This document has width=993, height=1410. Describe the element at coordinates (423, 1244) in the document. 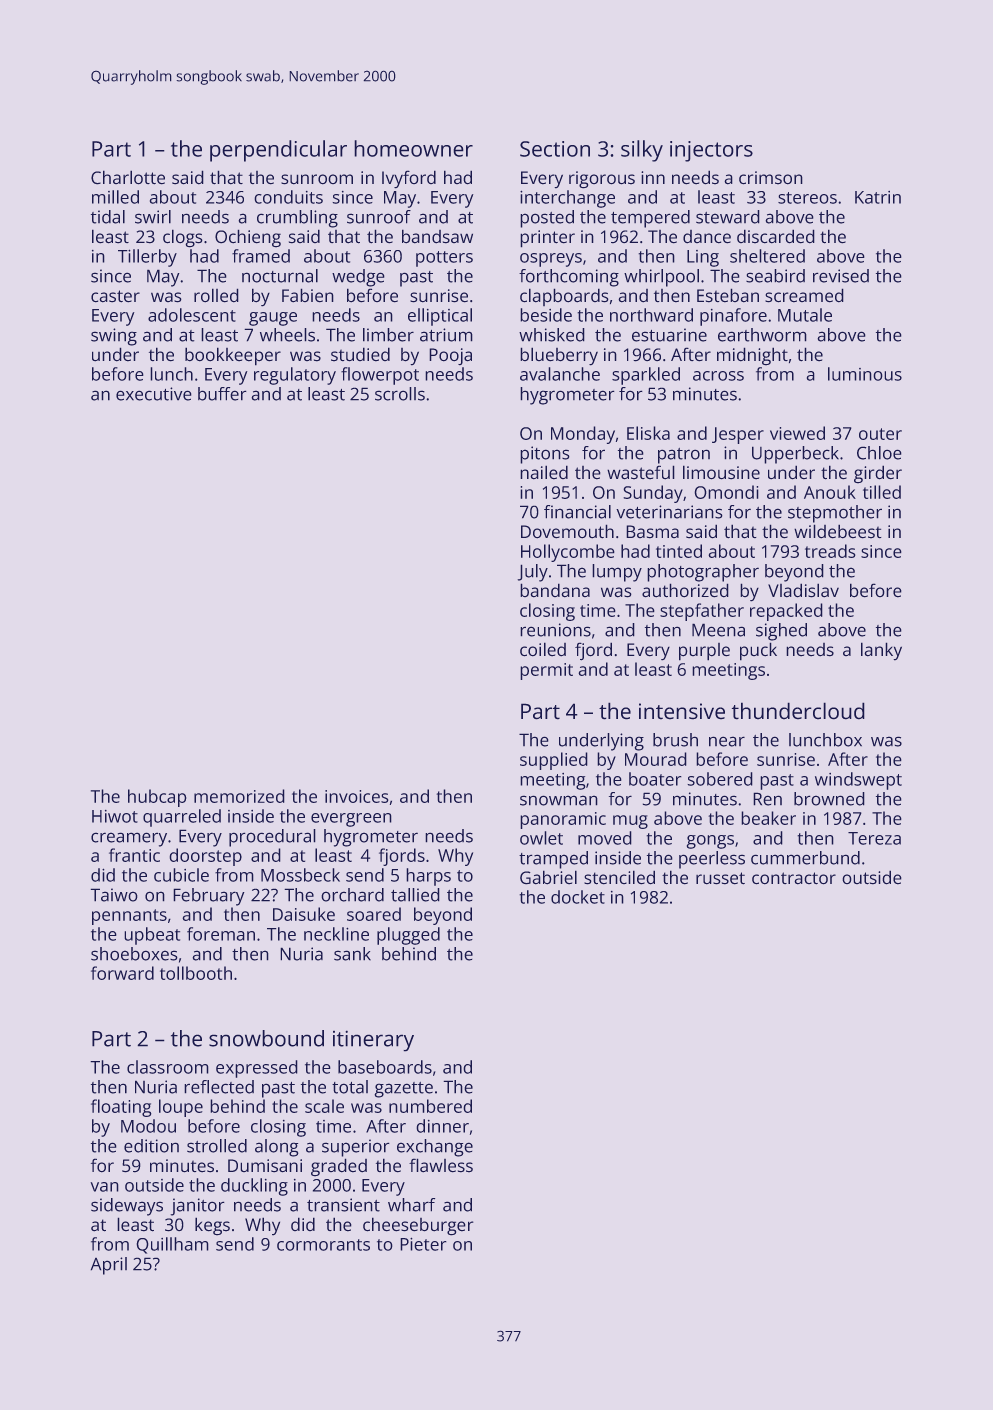

I see `Pieter` at that location.
